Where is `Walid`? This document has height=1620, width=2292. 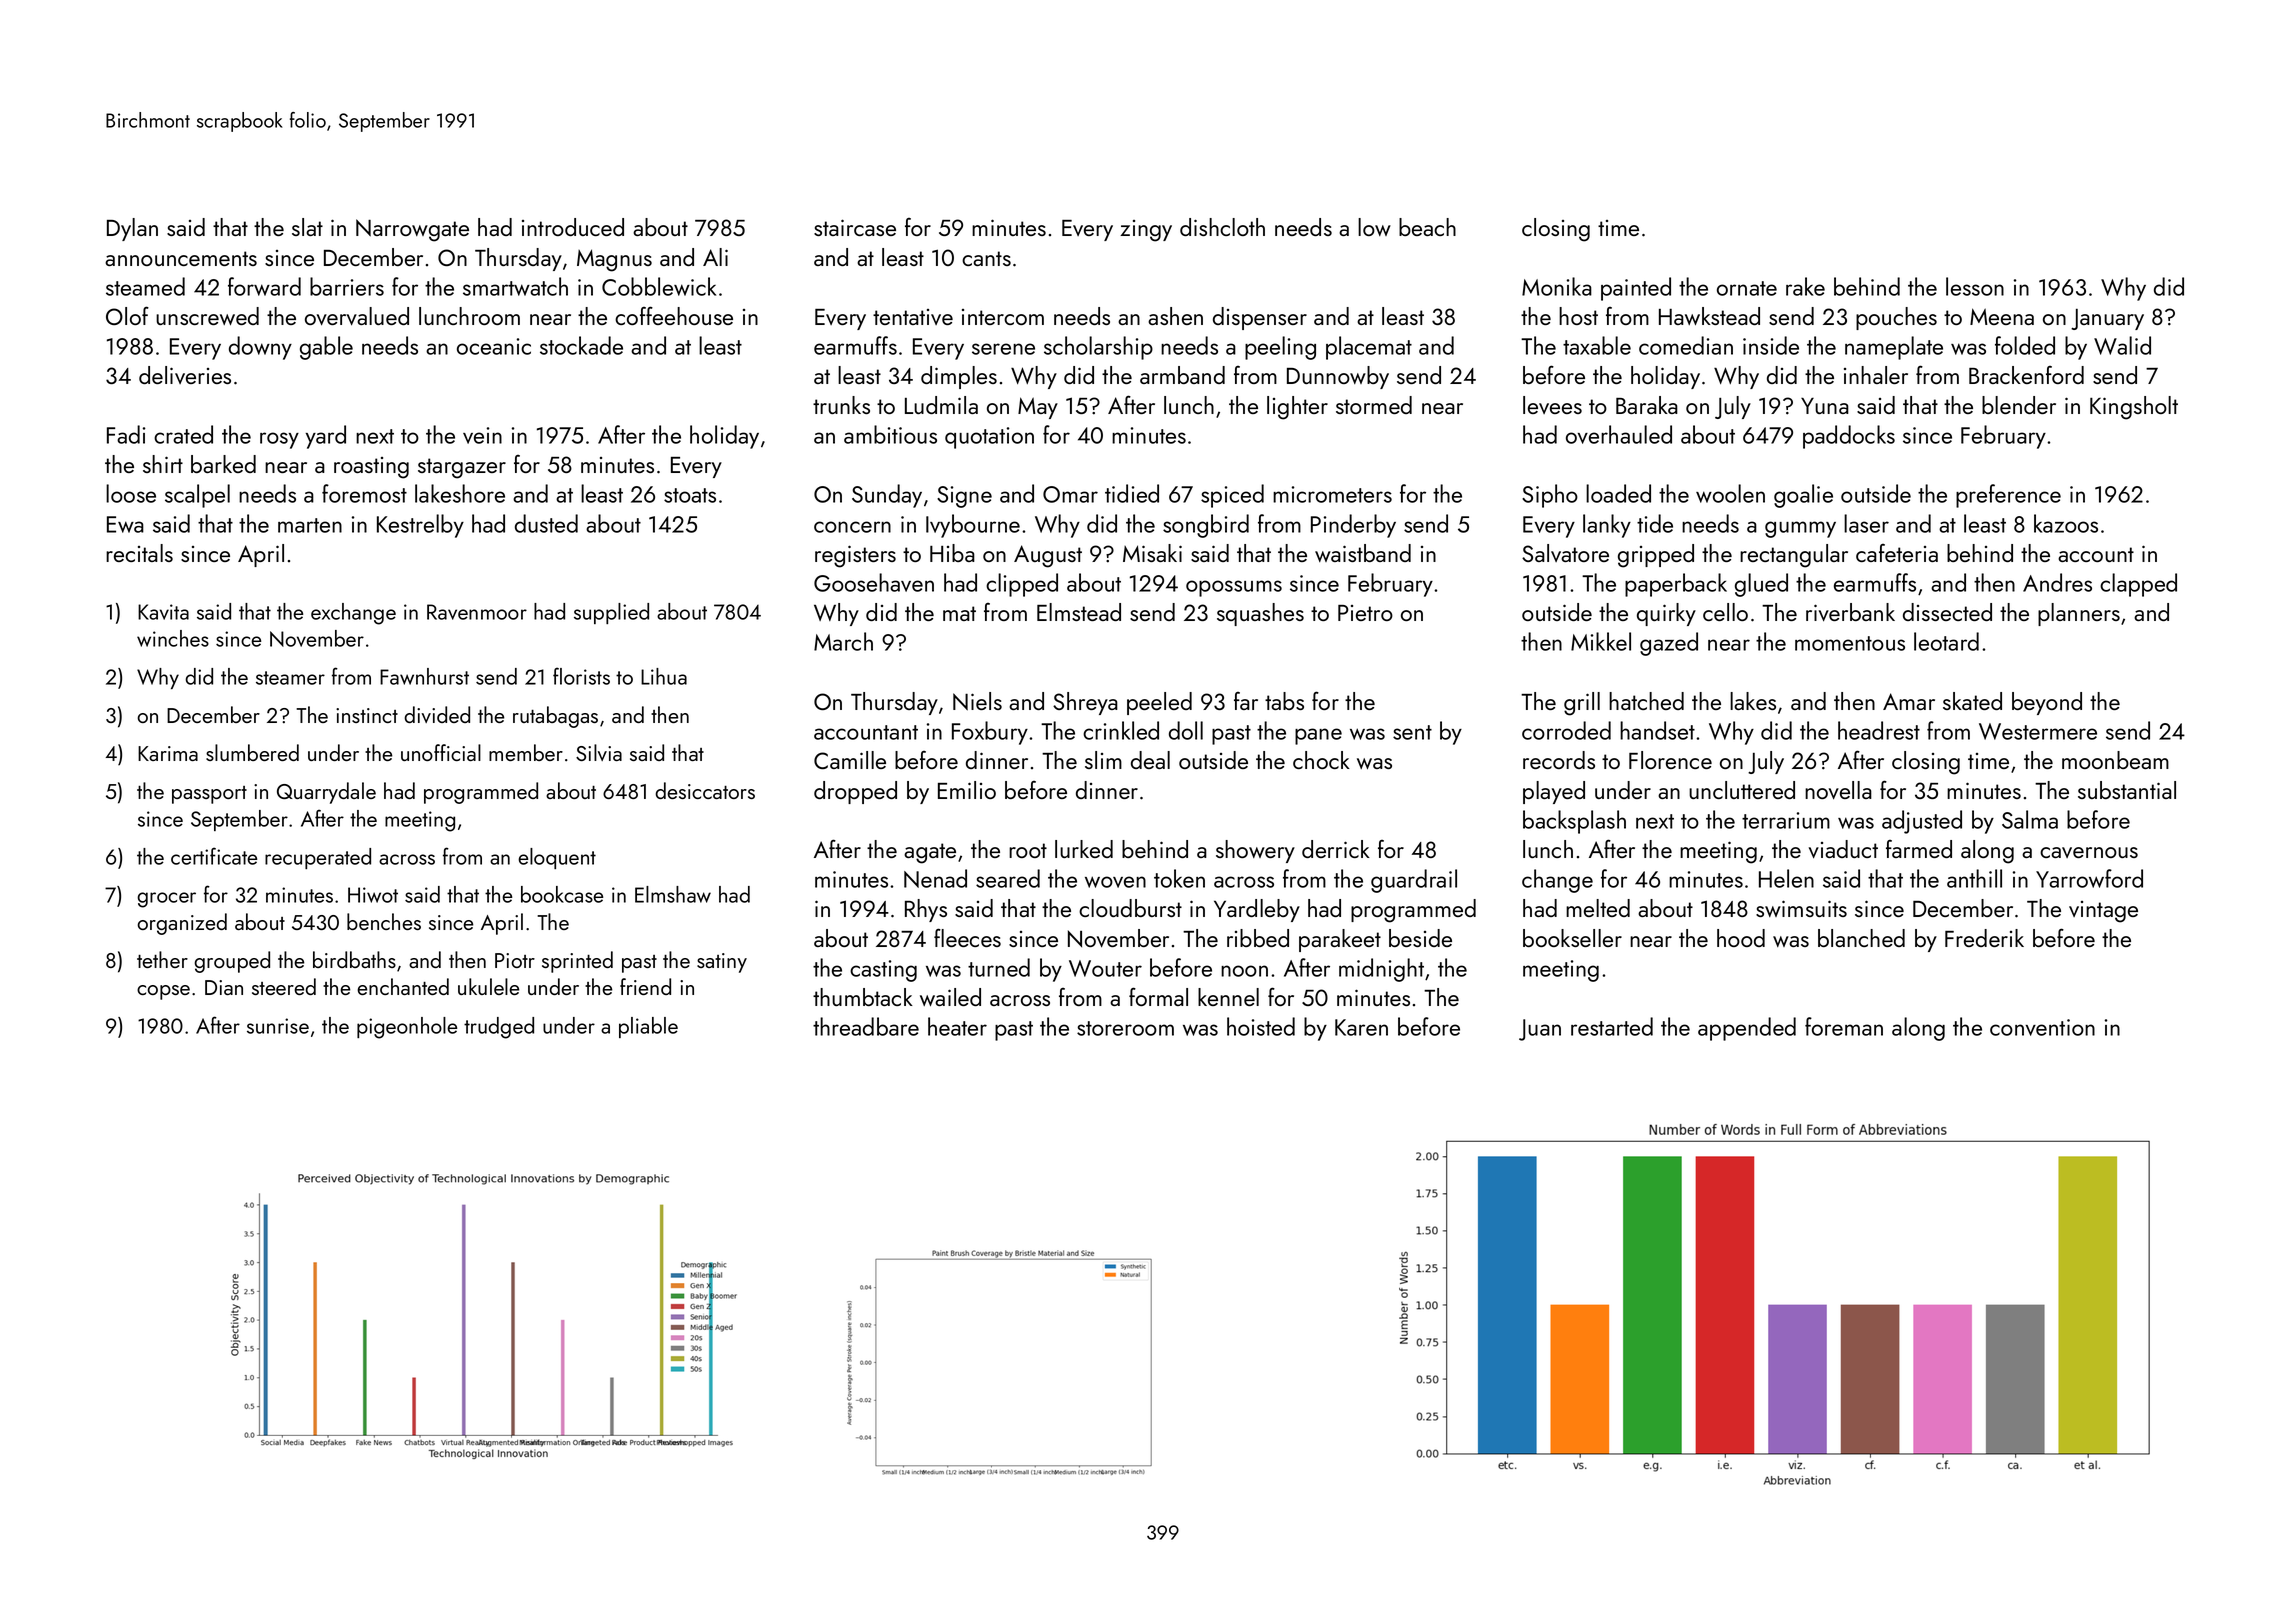
Walid is located at coordinates (2122, 345).
